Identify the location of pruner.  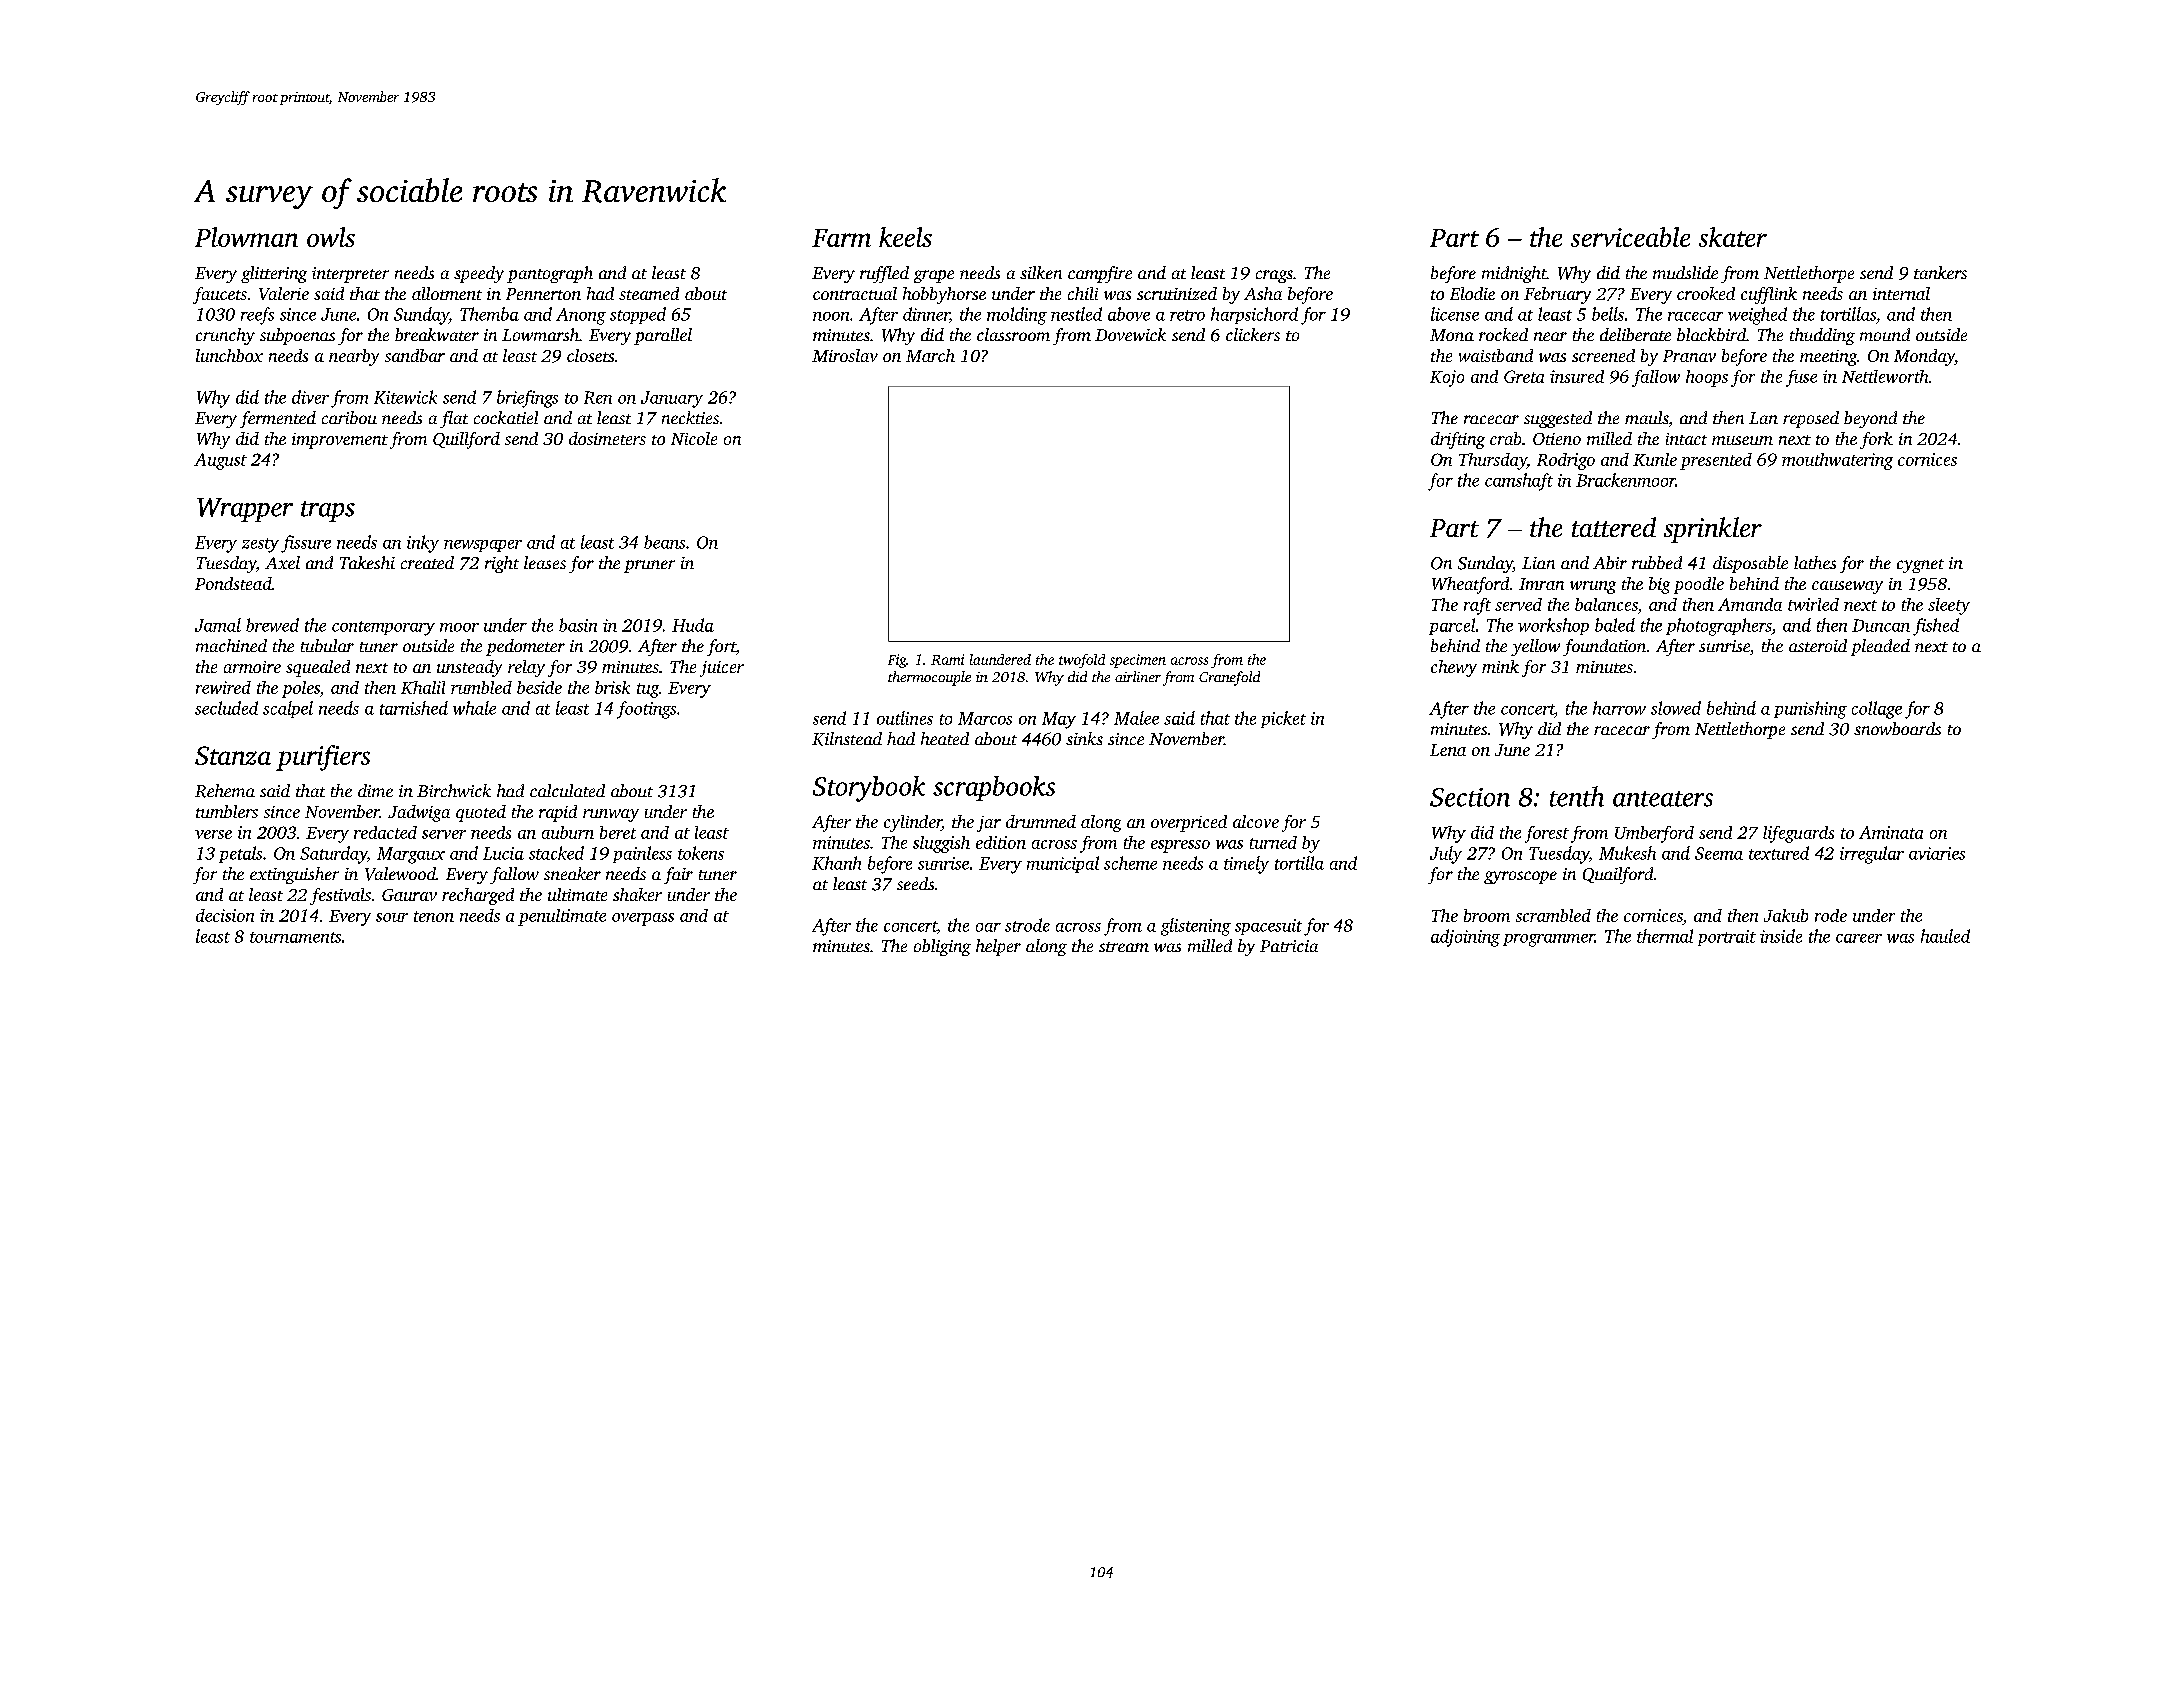
(649, 566).
